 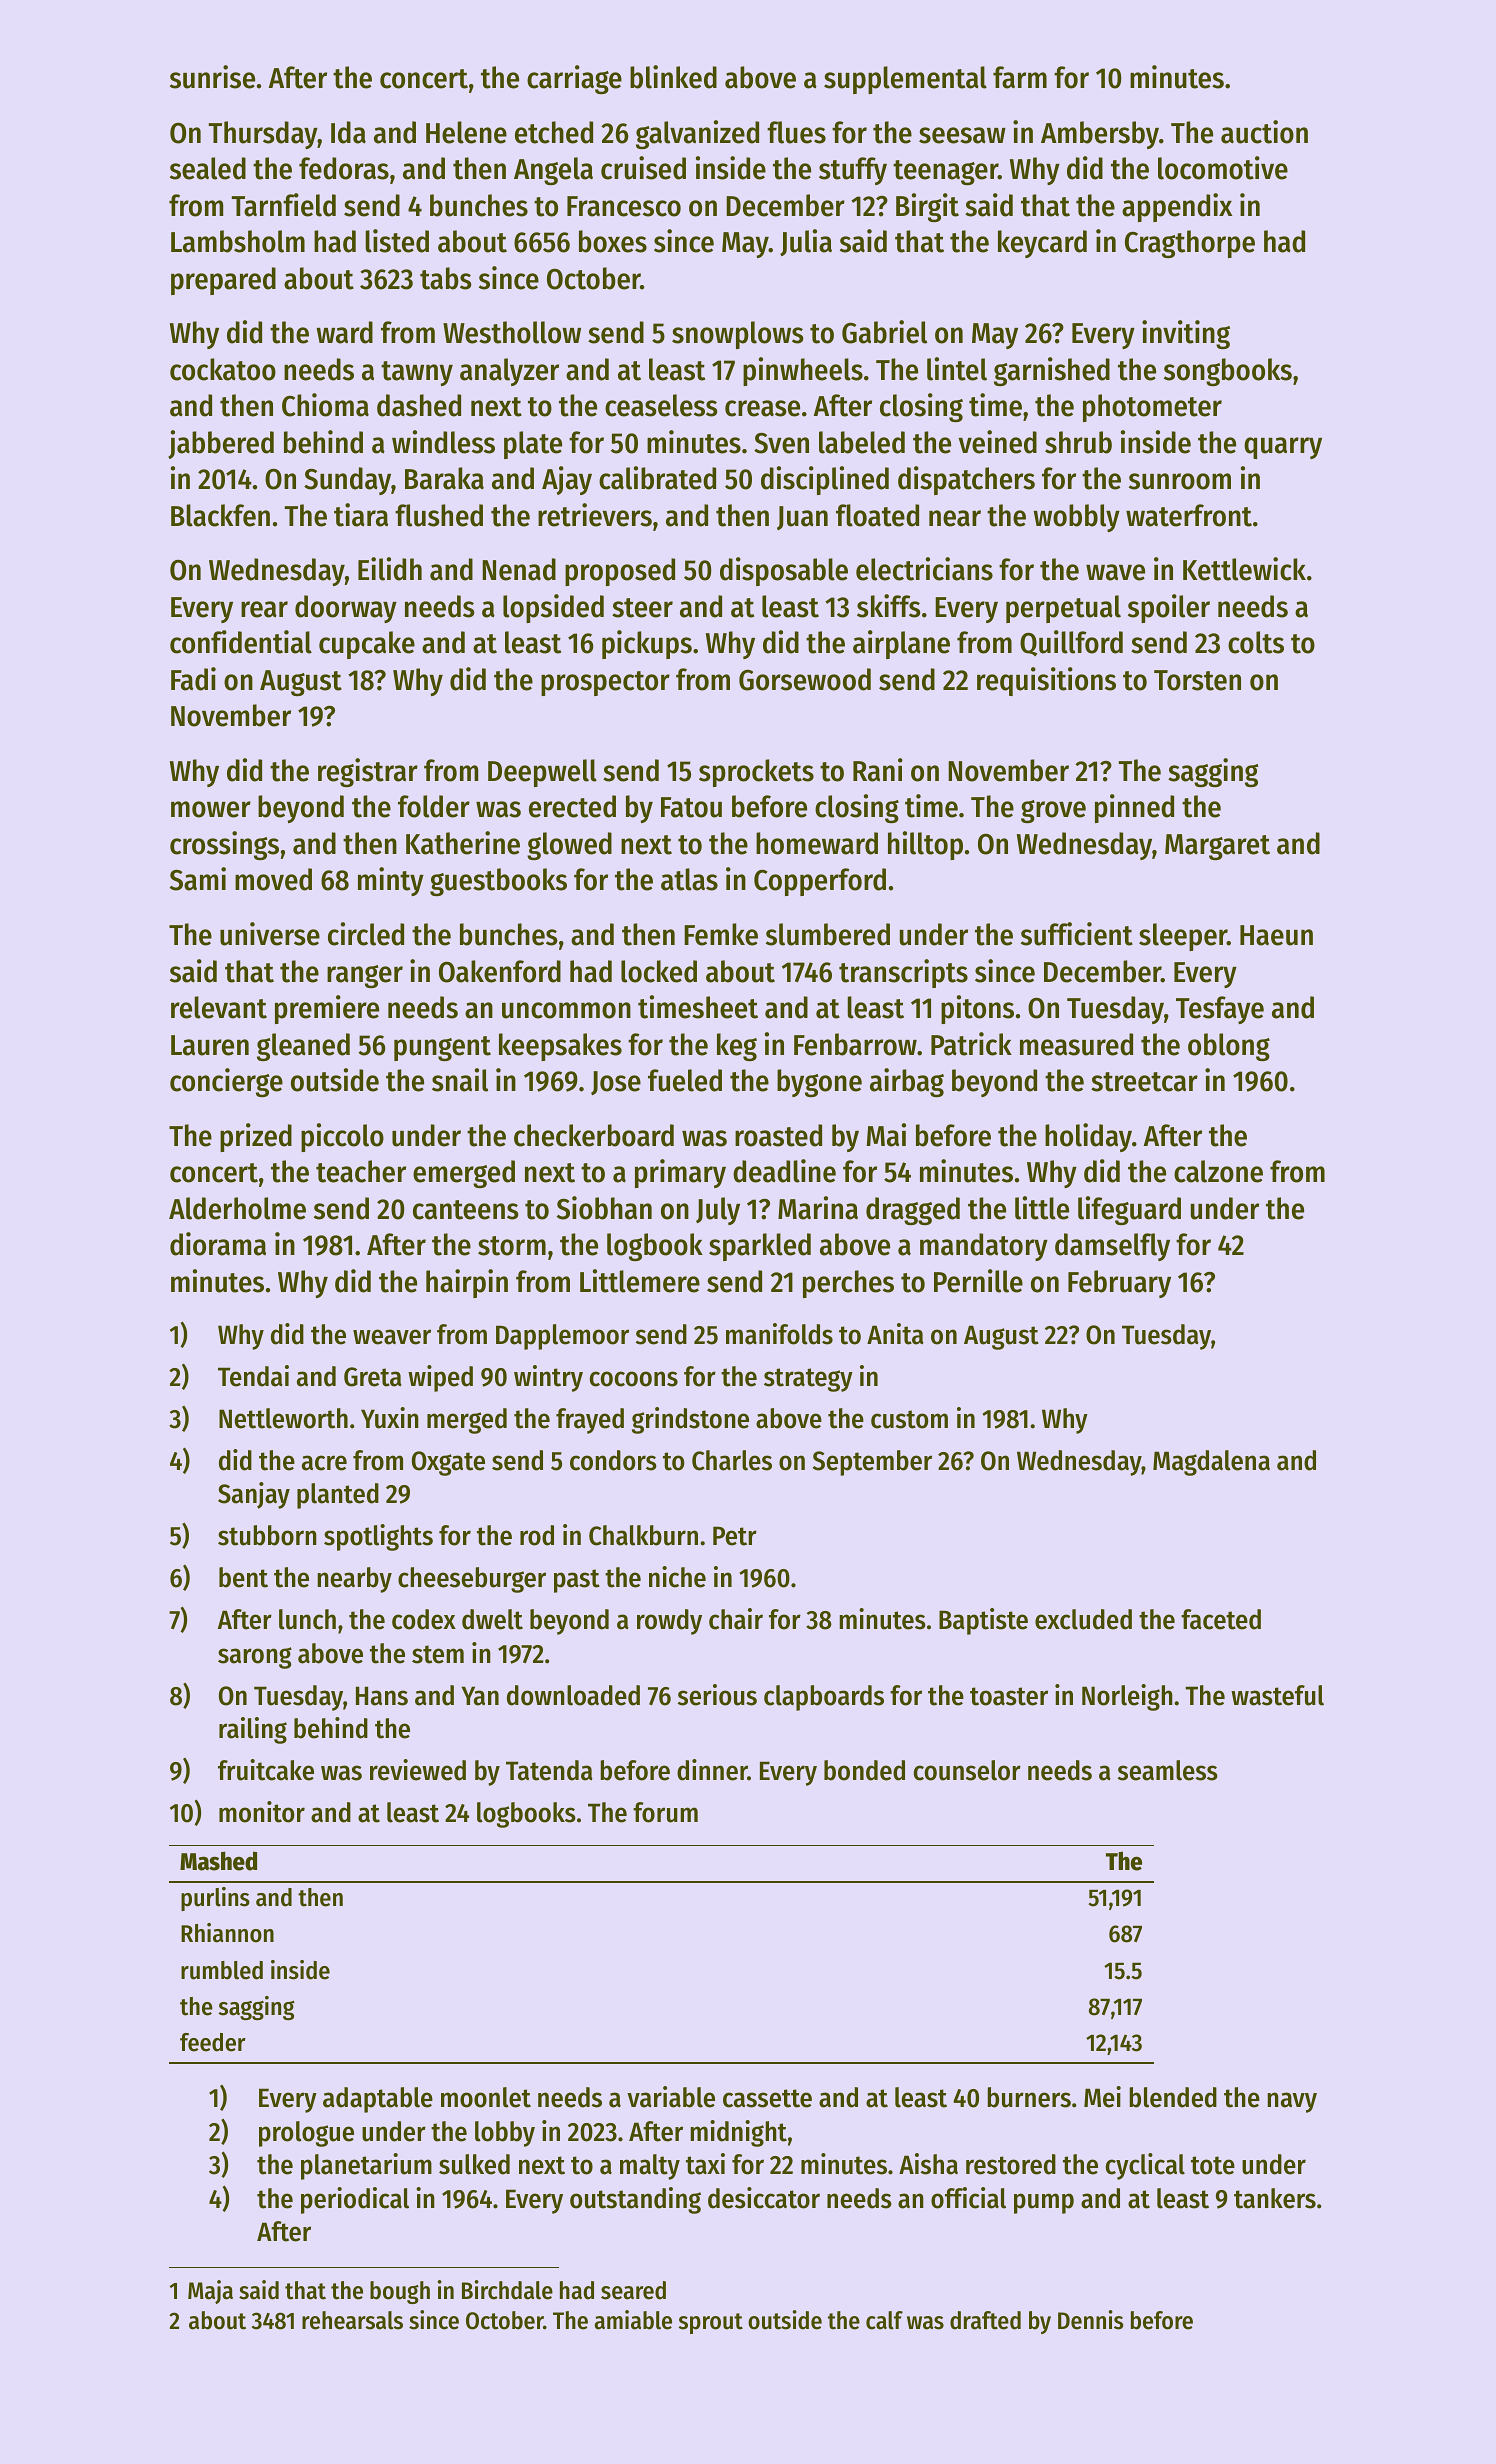 I want to click on calf, so click(x=884, y=2320).
